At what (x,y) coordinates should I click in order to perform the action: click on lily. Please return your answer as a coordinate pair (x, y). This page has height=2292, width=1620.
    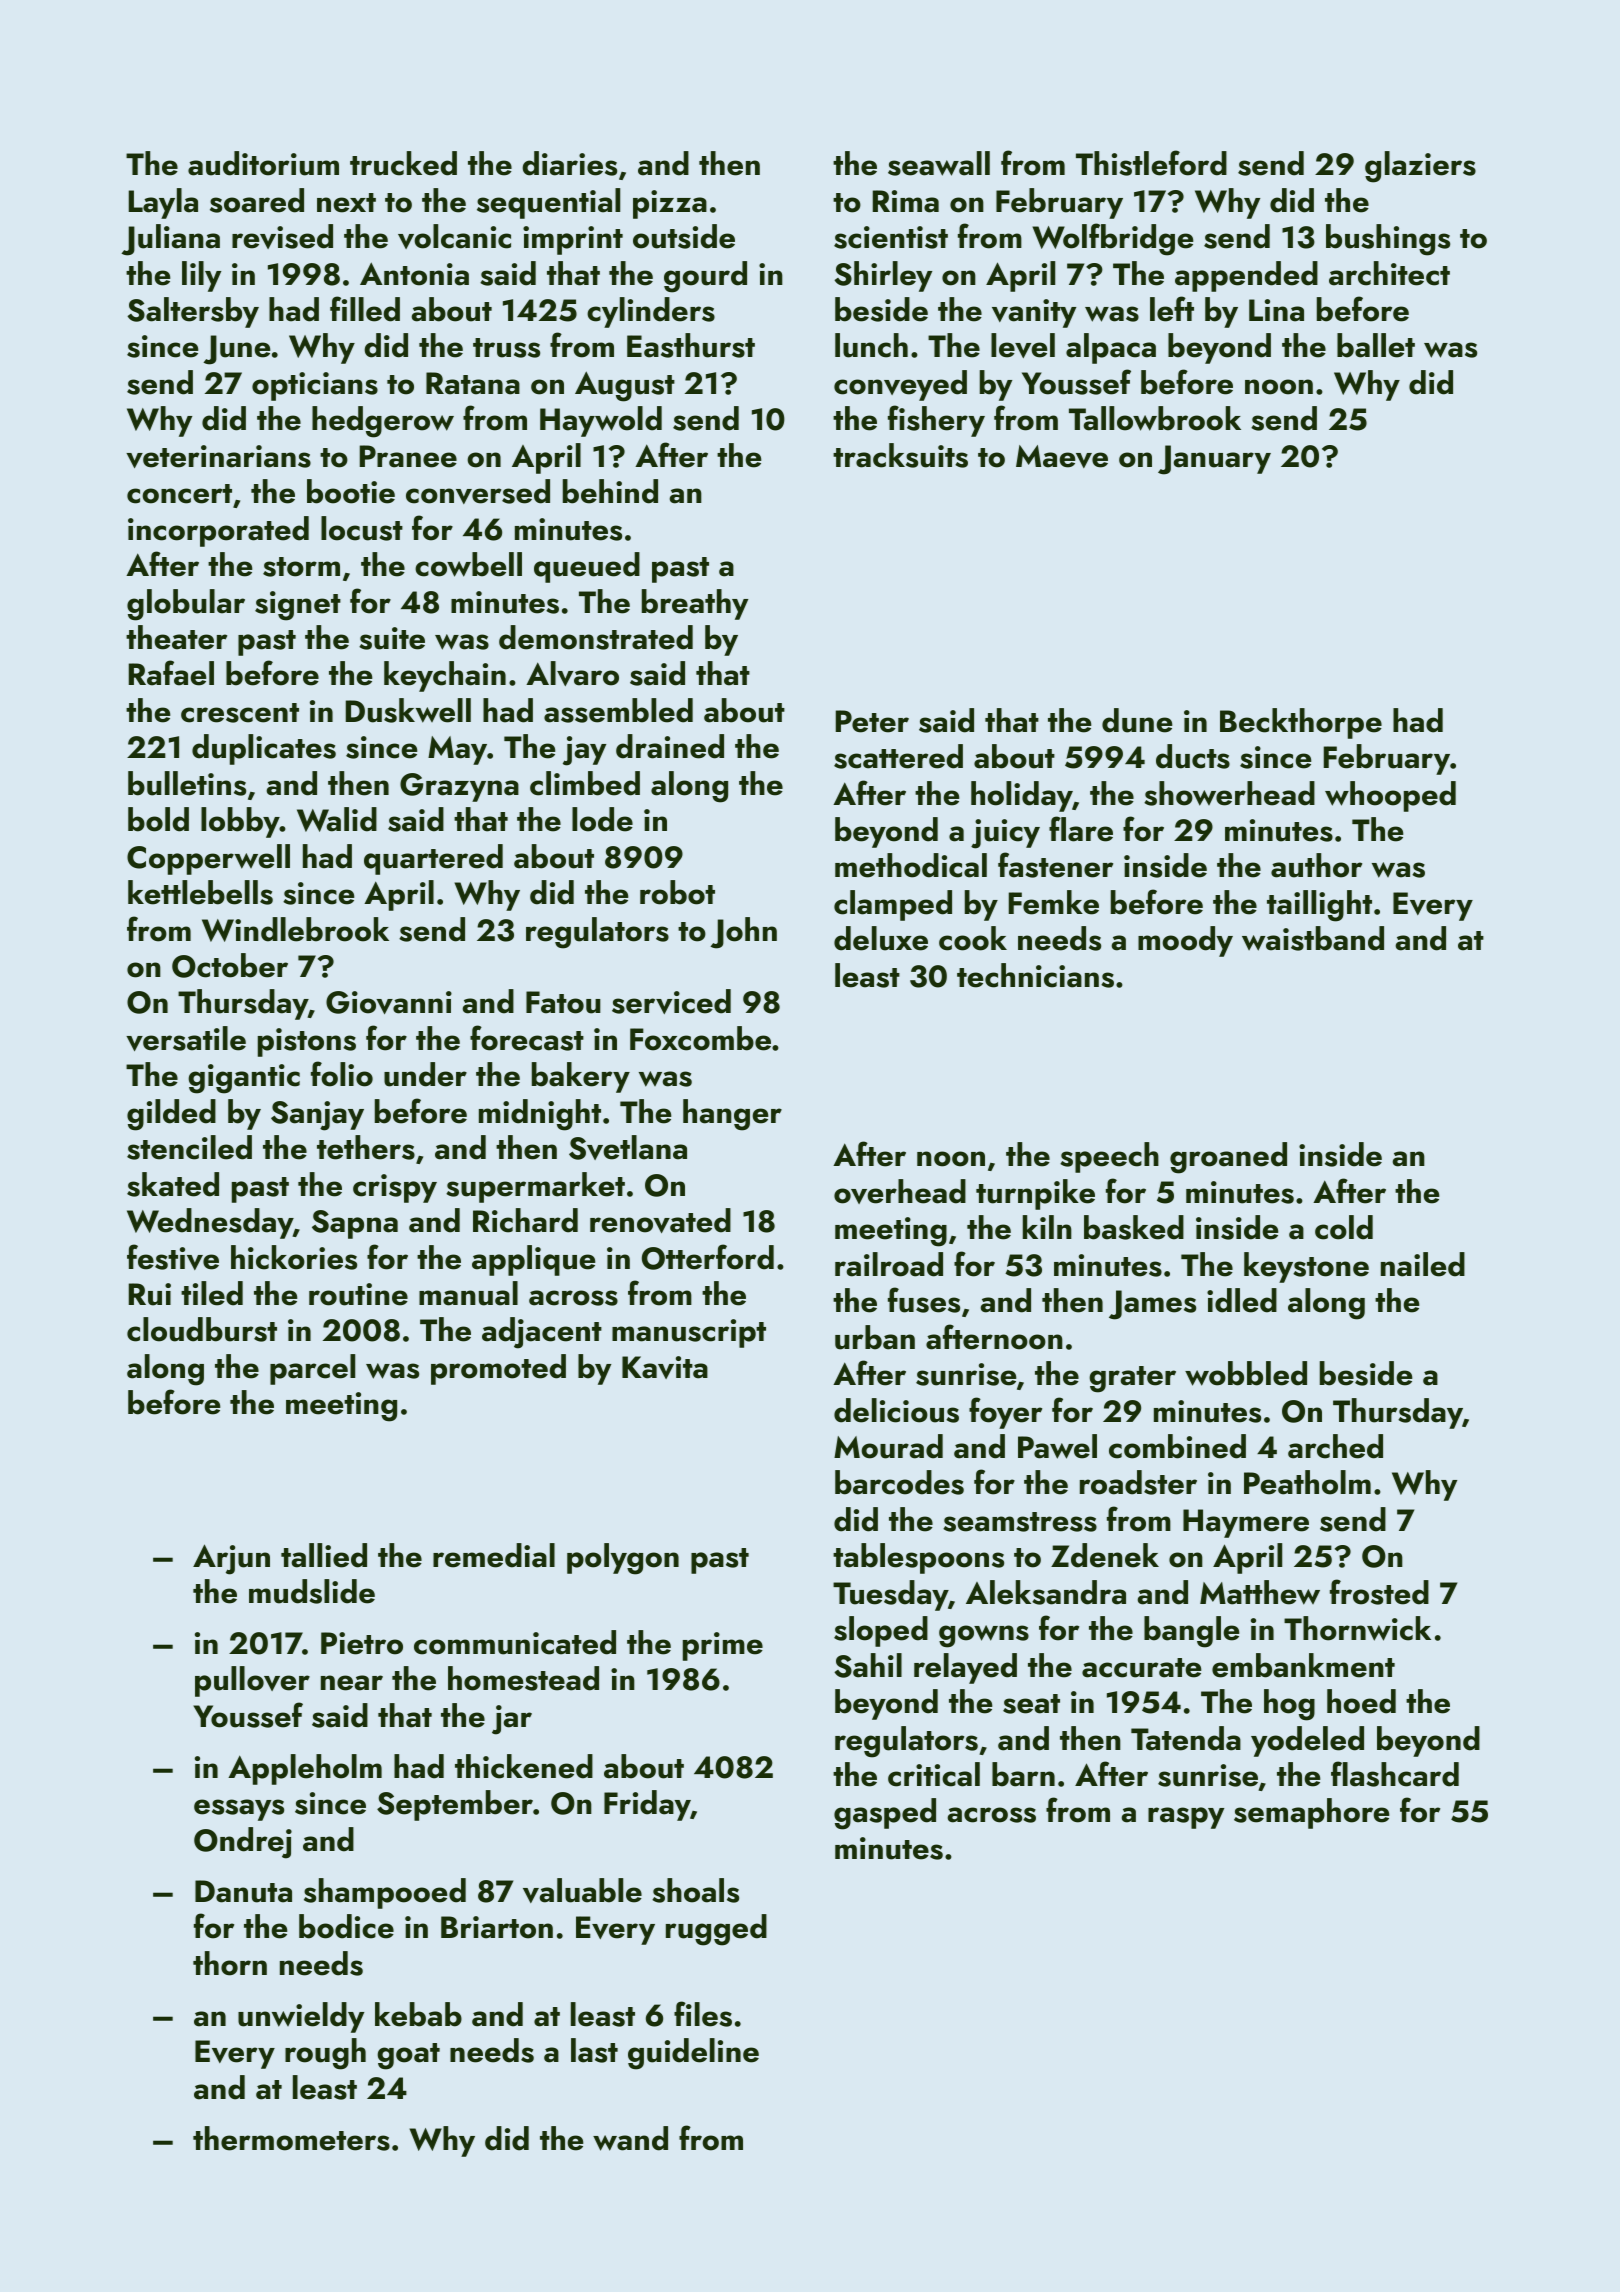
    Looking at the image, I should click on (201, 276).
